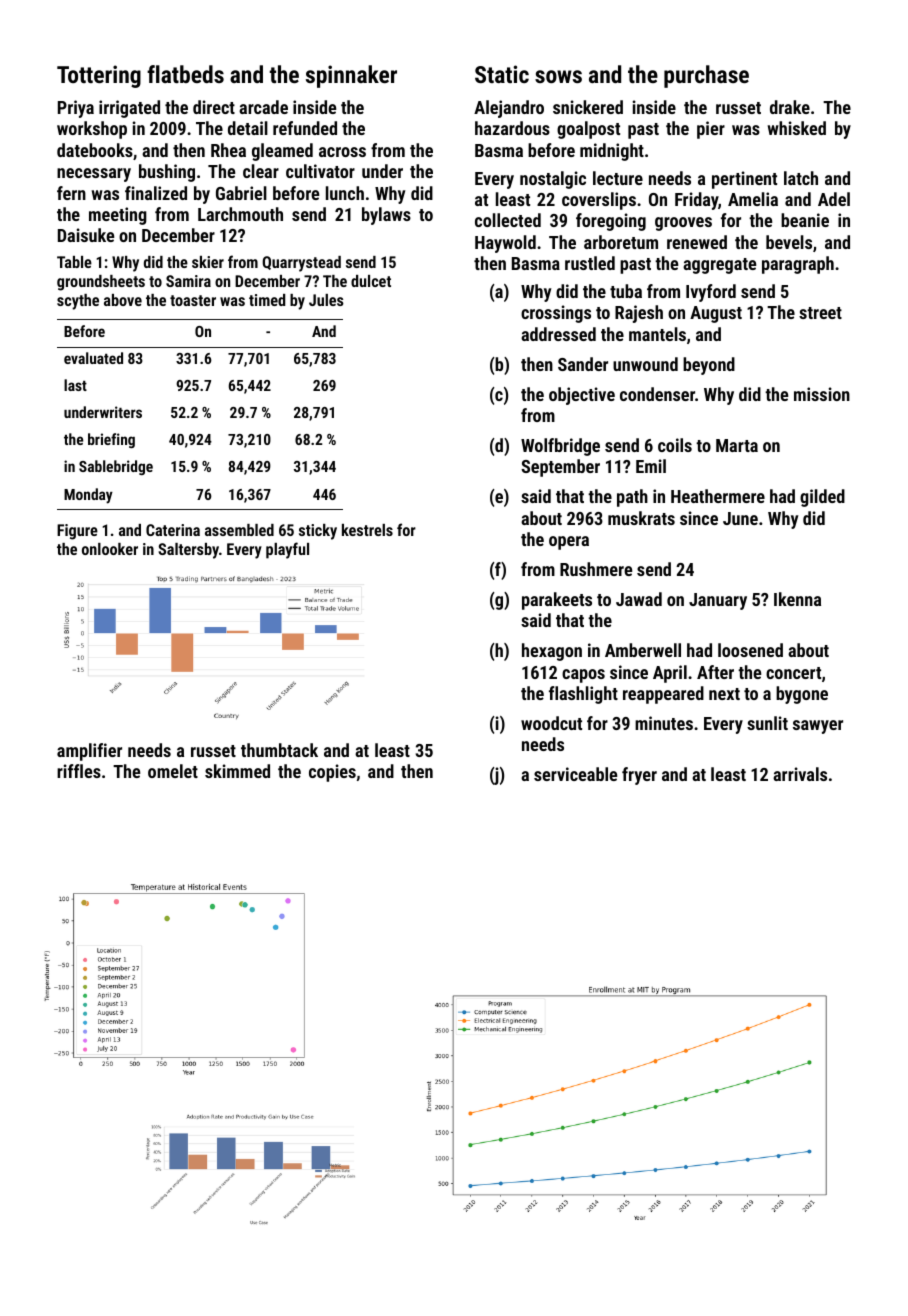  Describe the element at coordinates (502, 74) in the screenshot. I see `Static` at that location.
